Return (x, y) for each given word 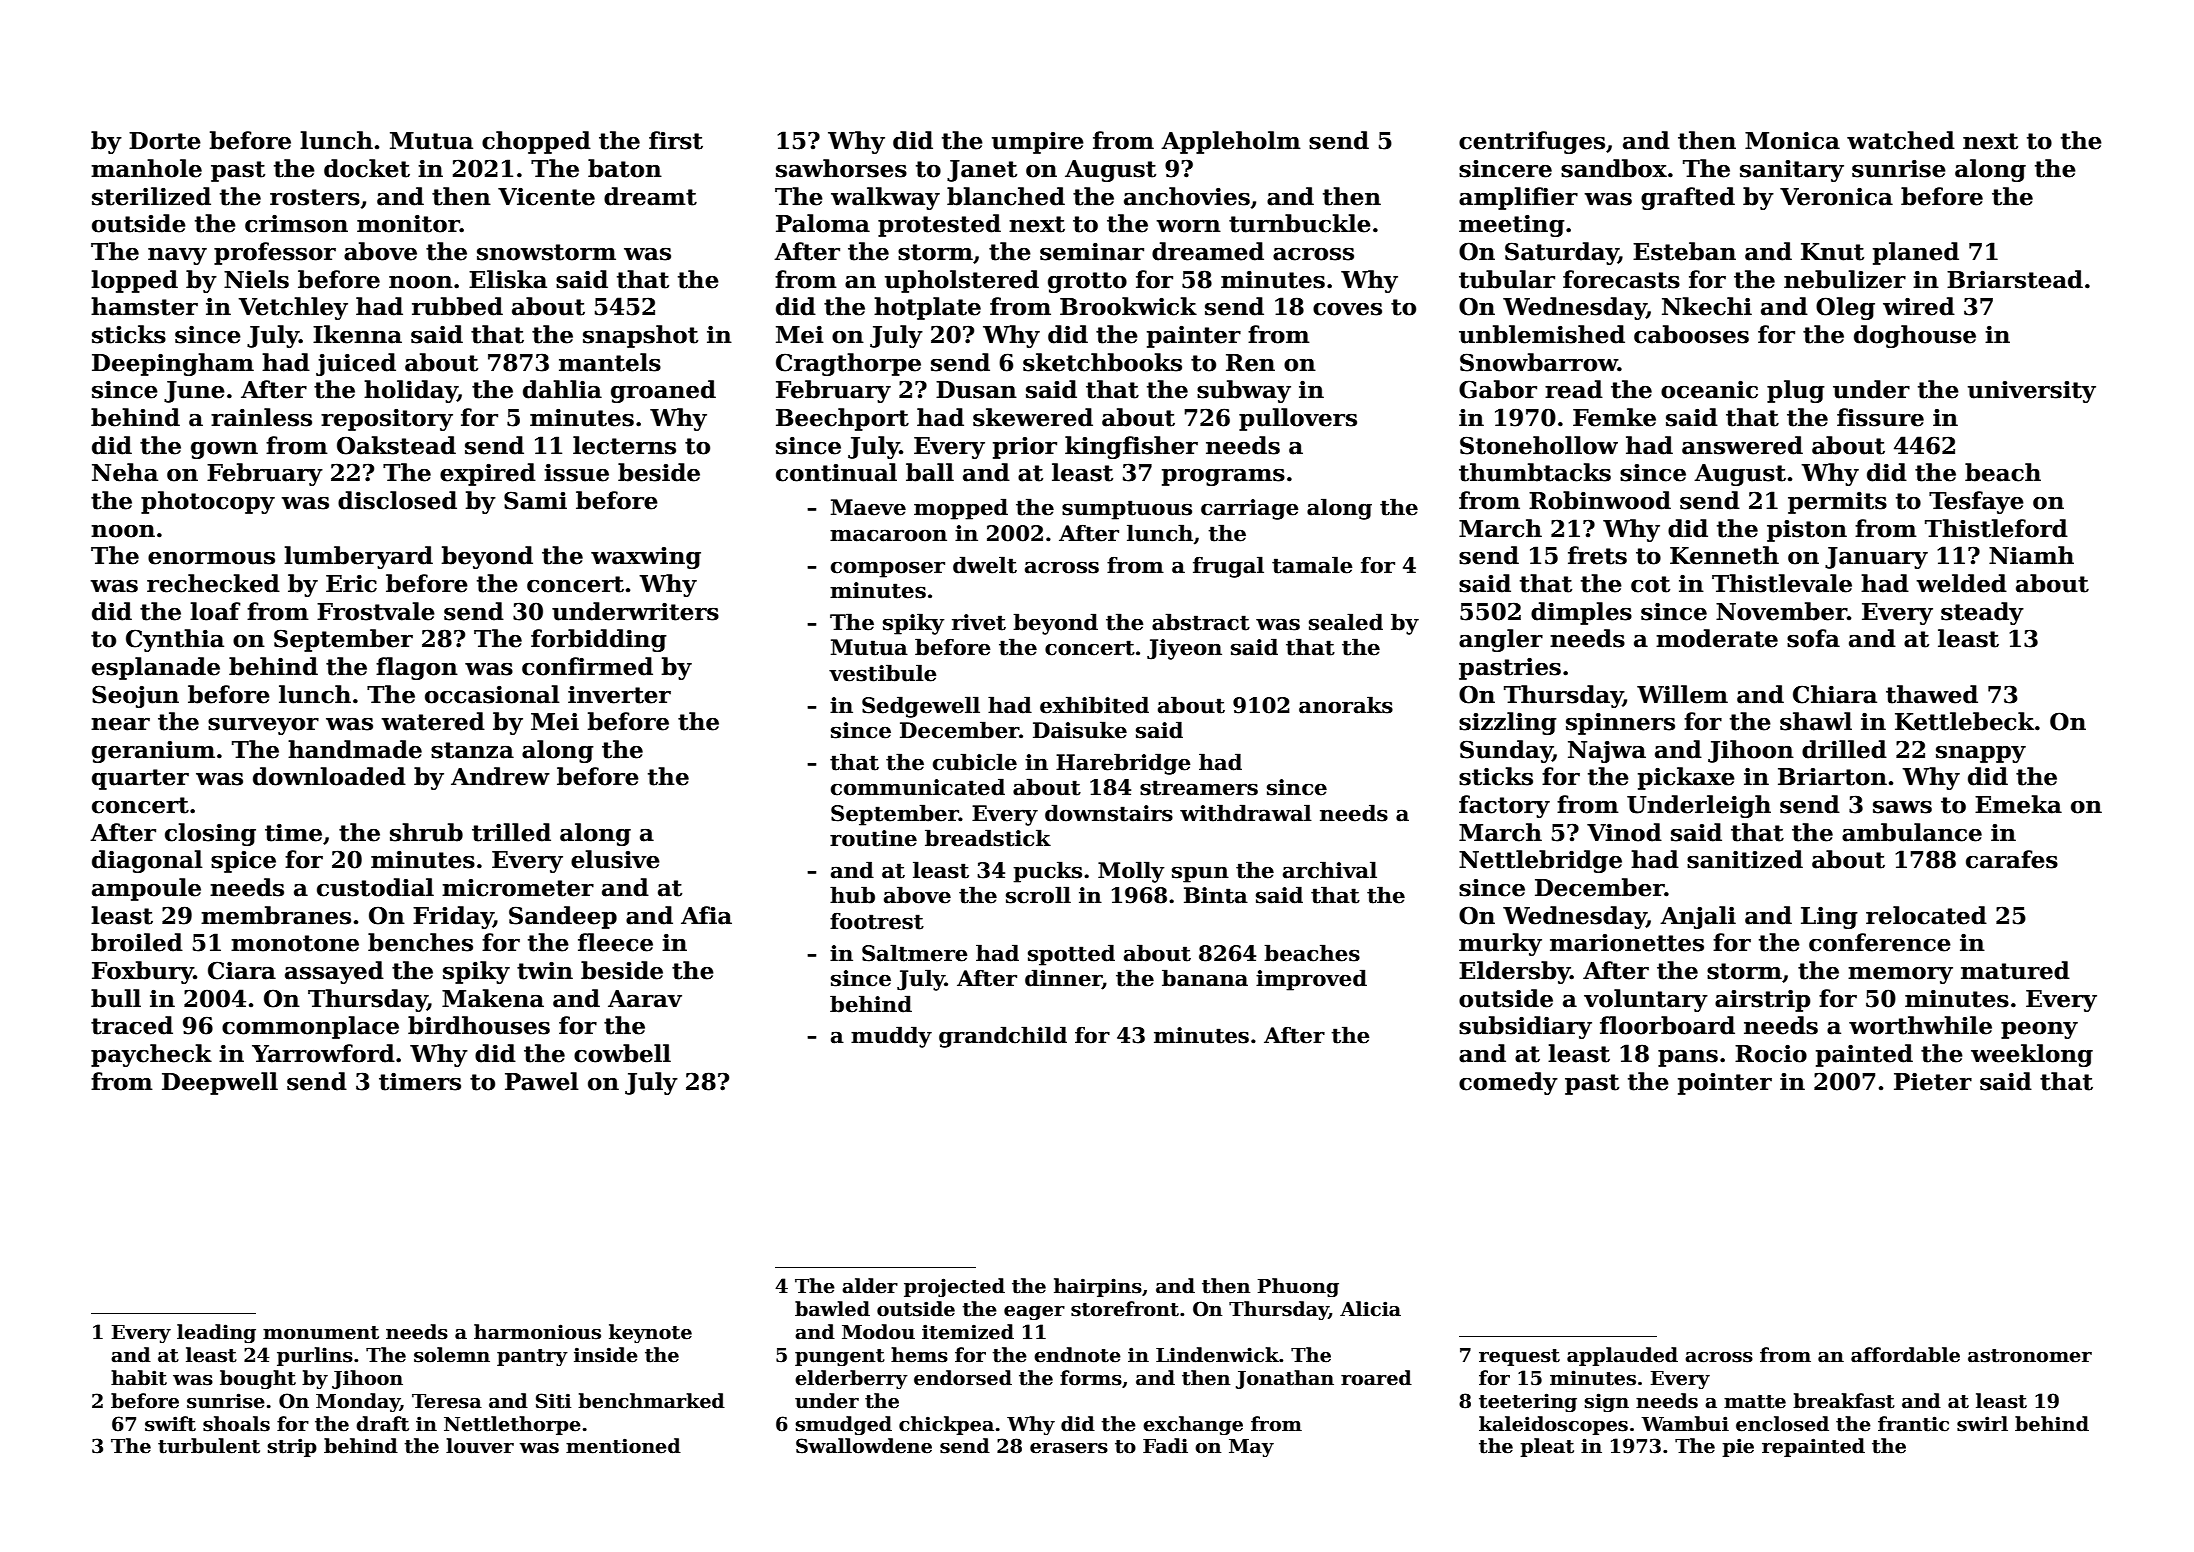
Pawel (542, 1081)
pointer (1725, 1084)
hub (852, 895)
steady (1982, 613)
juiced (356, 364)
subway (1244, 391)
